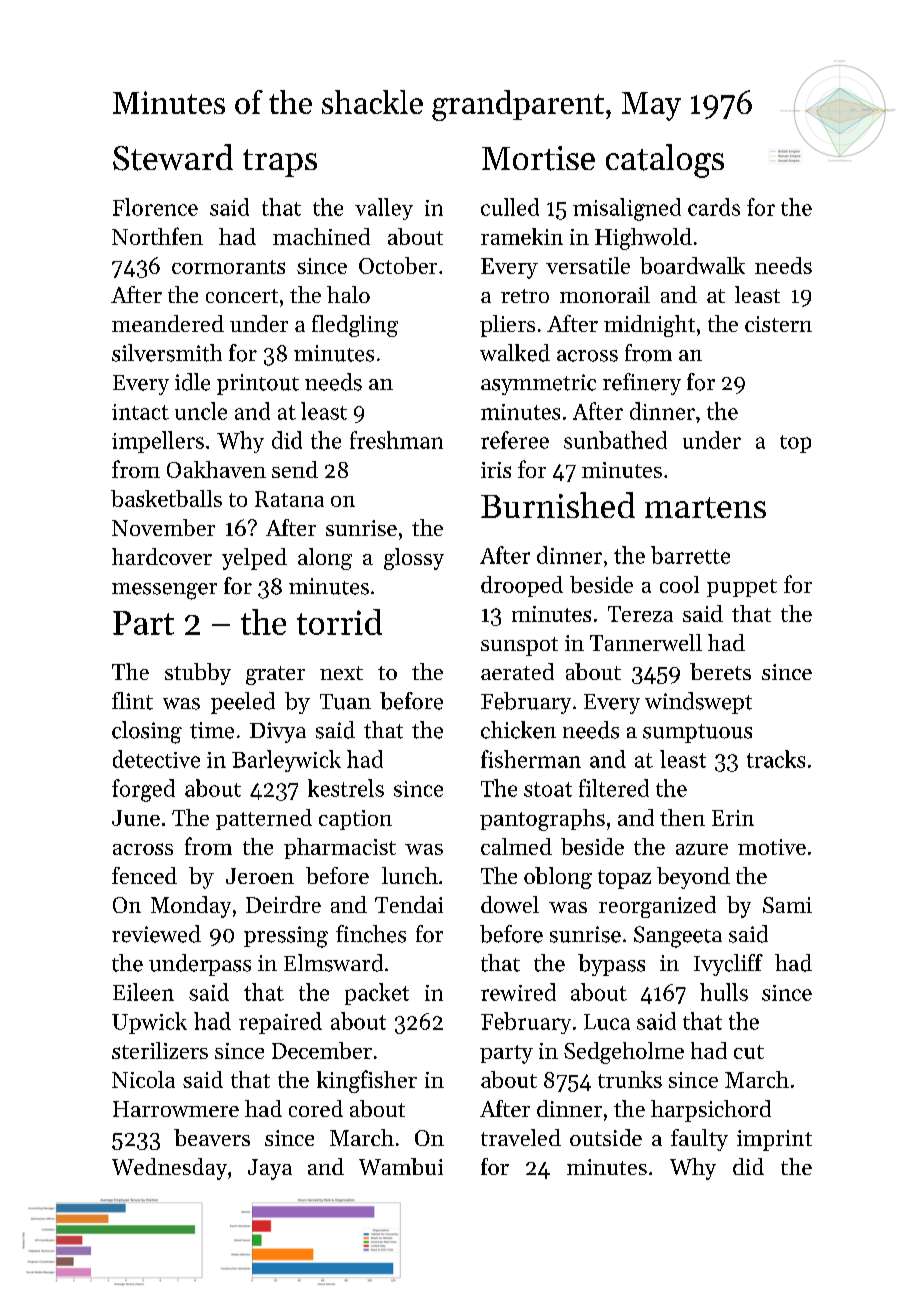 Image resolution: width=924 pixels, height=1311 pixels. I want to click on Burnished, so click(558, 505).
